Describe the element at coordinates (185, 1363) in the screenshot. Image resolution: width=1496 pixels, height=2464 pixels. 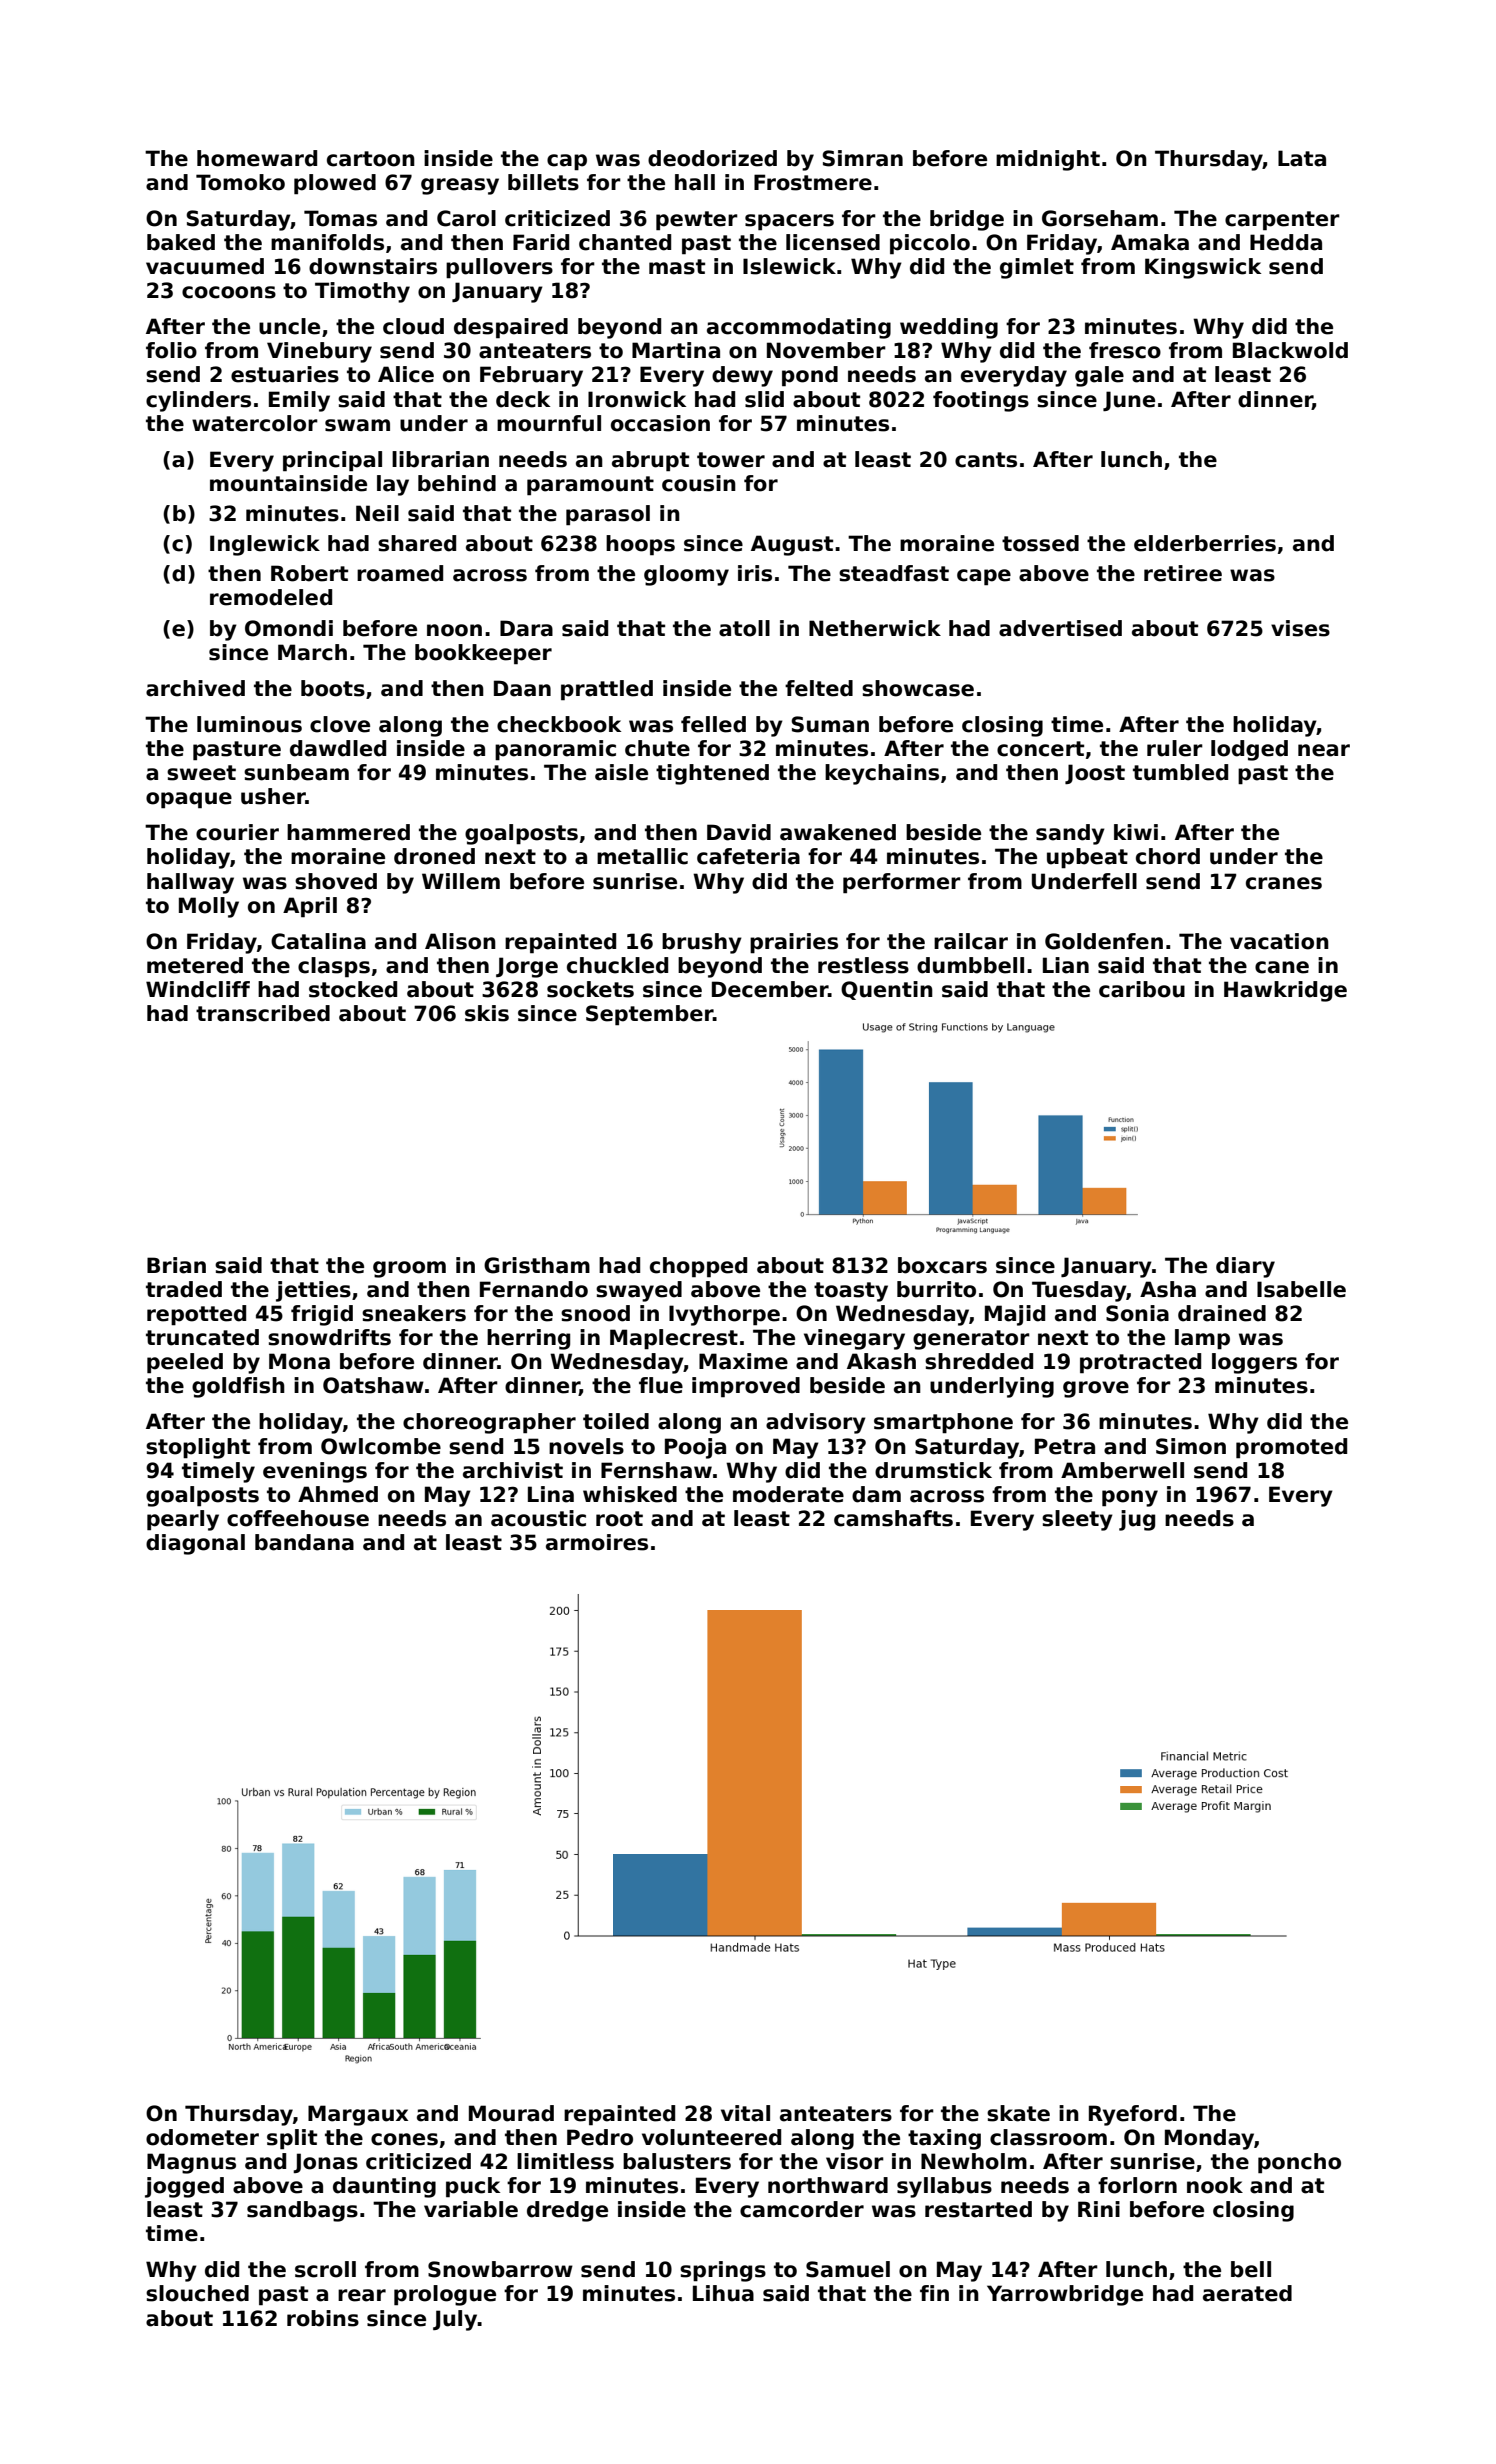
I see `peeled` at that location.
